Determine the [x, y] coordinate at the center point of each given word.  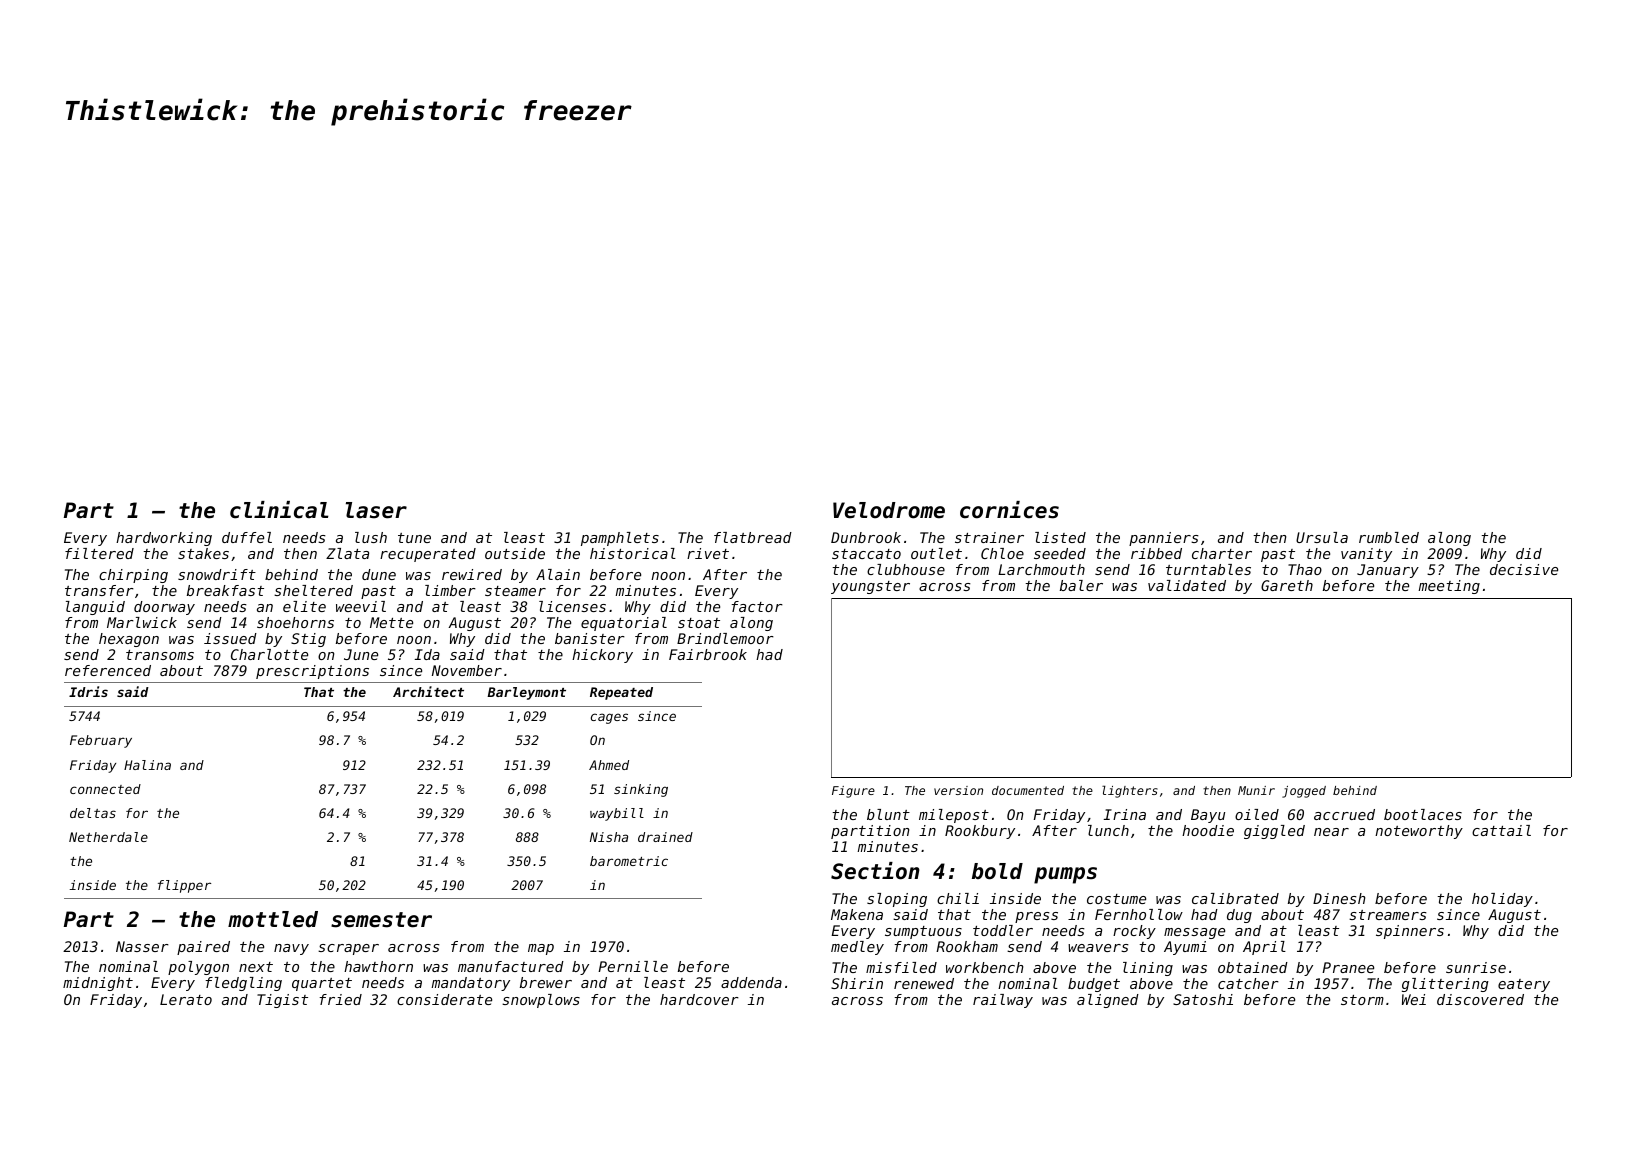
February [101, 741]
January [1388, 571]
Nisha [609, 837]
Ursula [1322, 537]
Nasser [142, 946]
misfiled [901, 967]
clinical [279, 510]
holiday [1502, 900]
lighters [1130, 791]
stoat [699, 623]
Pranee [1348, 967]
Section [875, 871]
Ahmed [609, 765]
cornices [1009, 510]
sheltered [313, 590]
